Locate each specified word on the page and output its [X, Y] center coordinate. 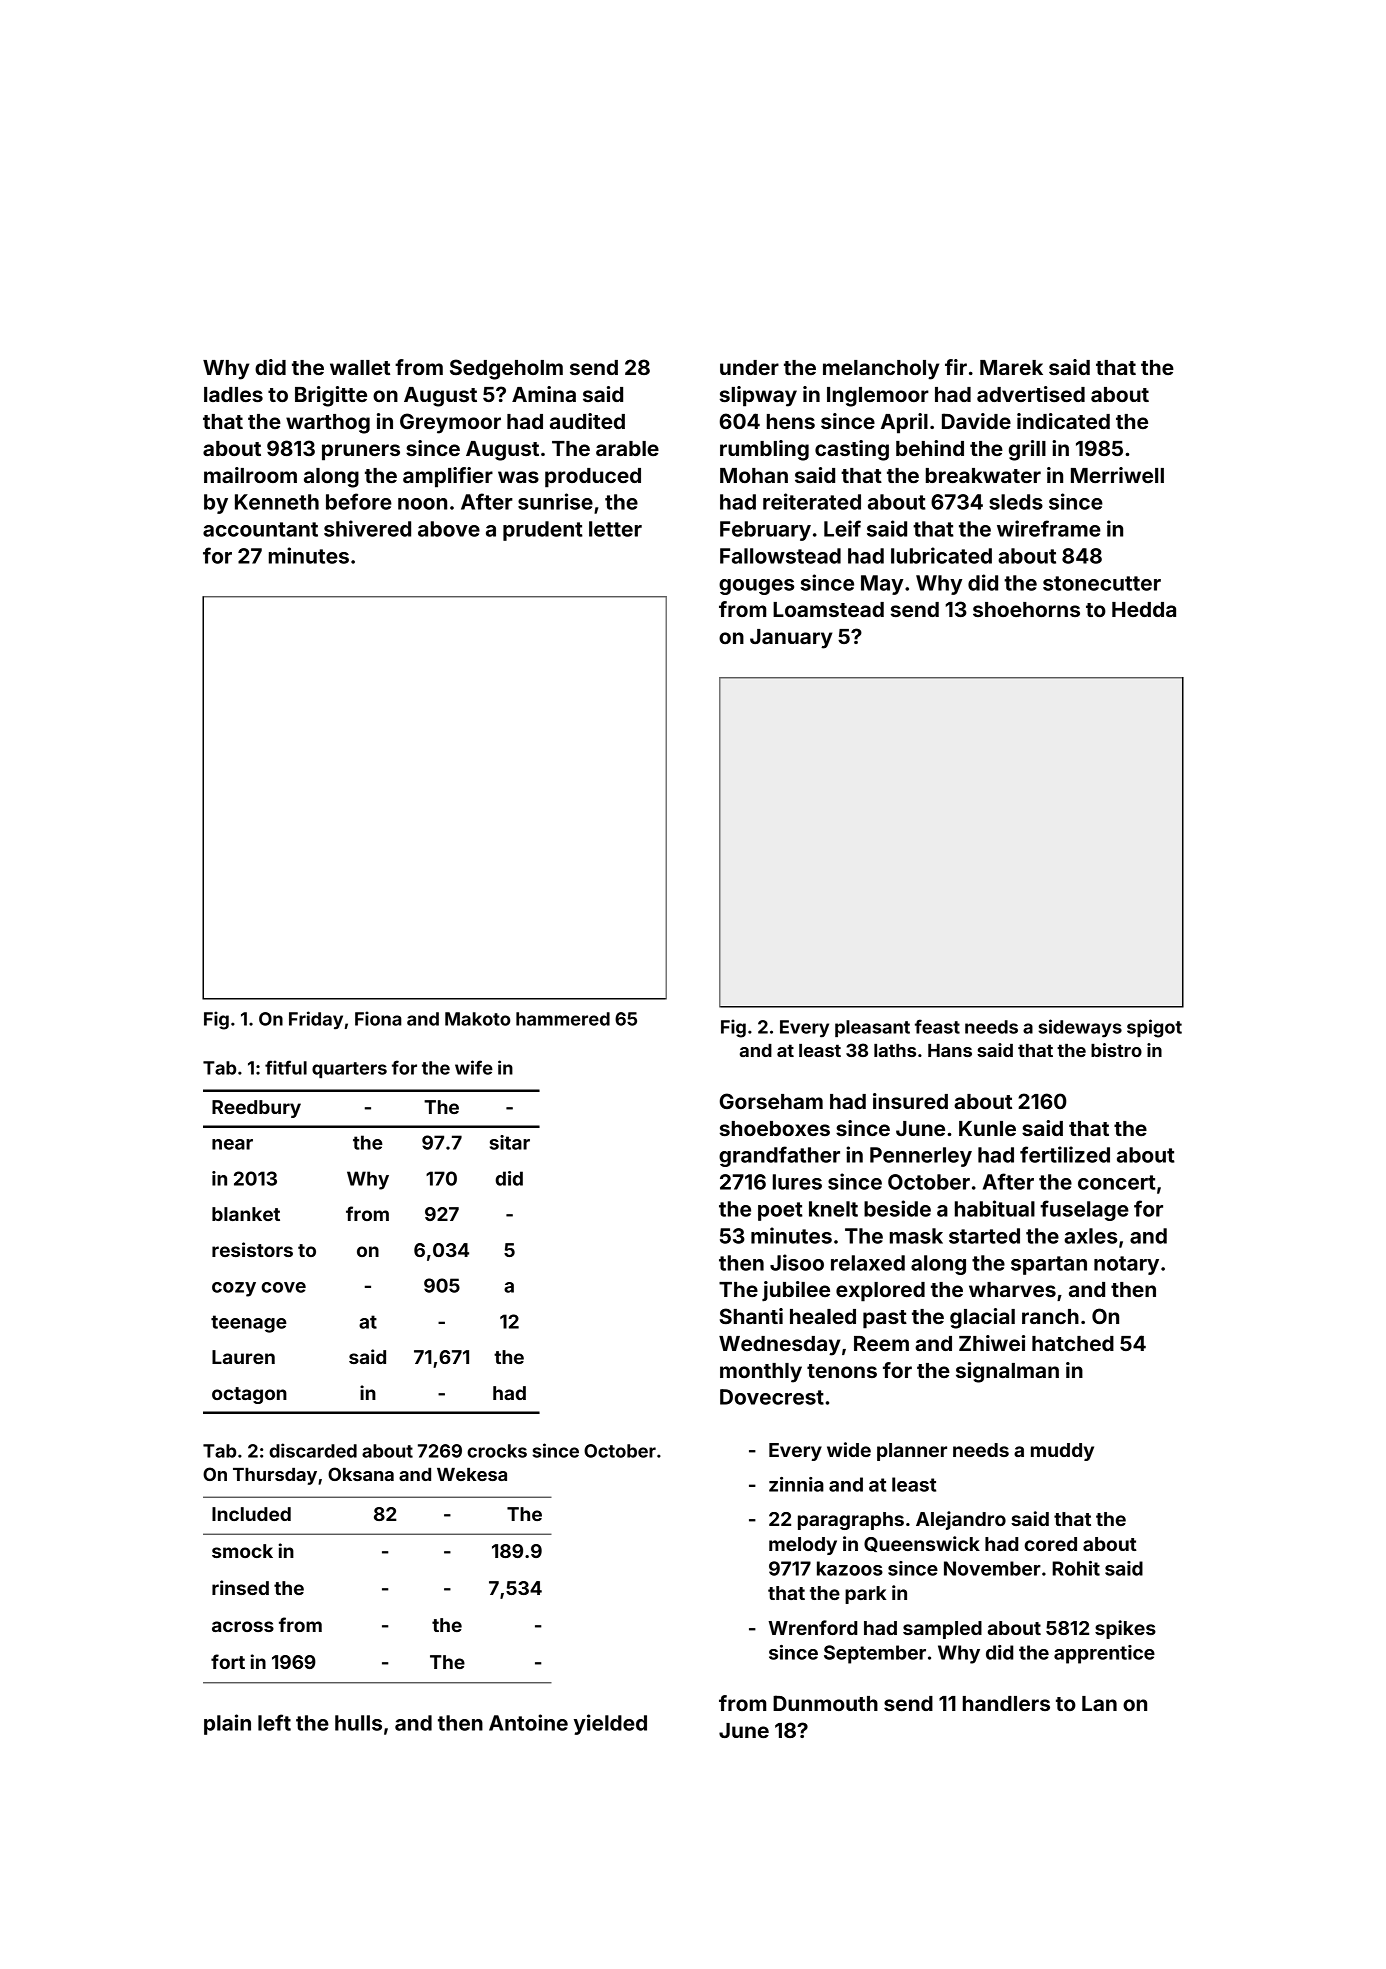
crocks [497, 1451]
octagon [249, 1395]
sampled [942, 1630]
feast [937, 1026]
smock [242, 1551]
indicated [1063, 421]
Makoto [477, 1019]
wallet [360, 367]
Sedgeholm [506, 369]
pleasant [872, 1028]
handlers [1006, 1703]
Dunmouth [825, 1703]
